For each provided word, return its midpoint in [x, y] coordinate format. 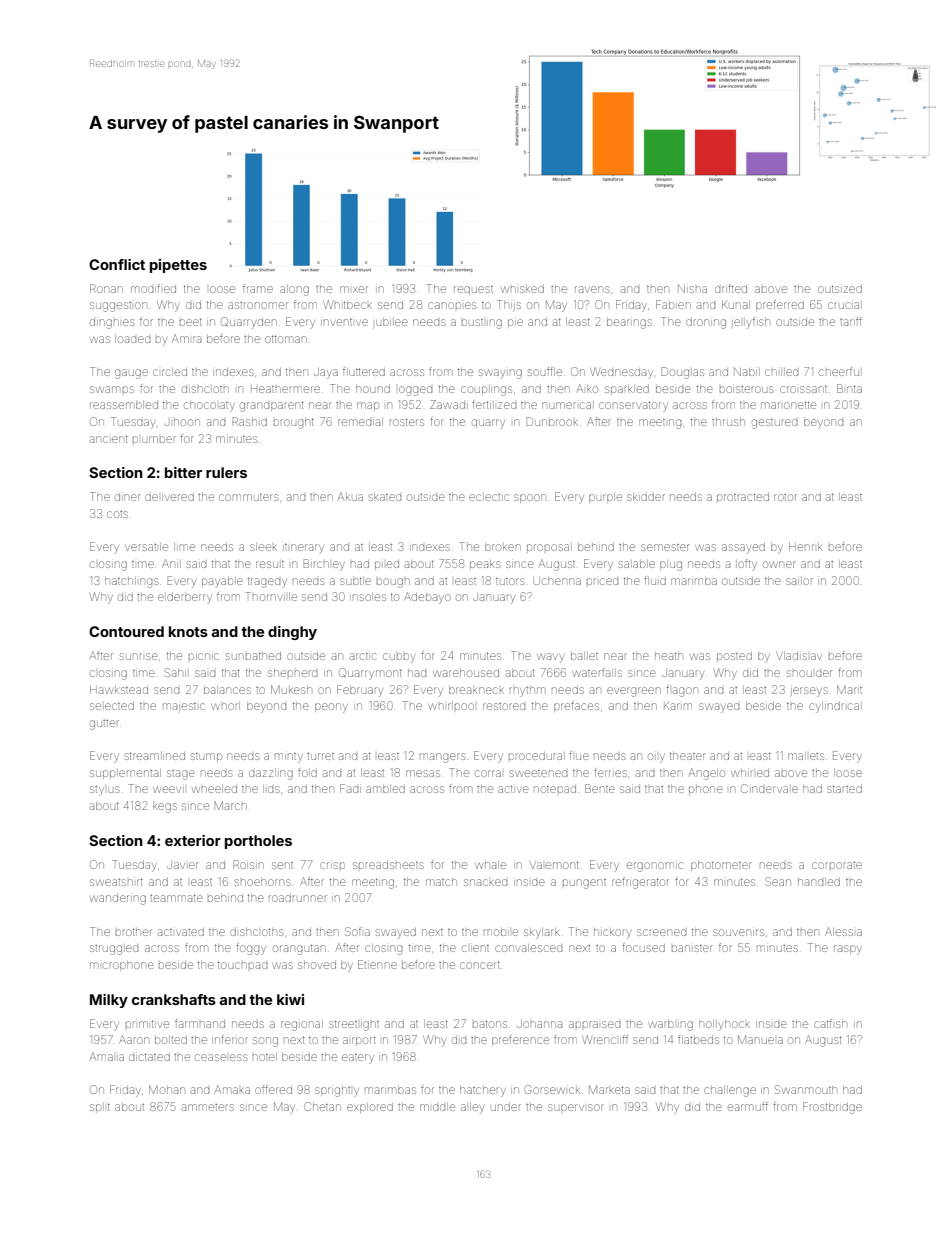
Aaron [134, 1039]
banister [692, 948]
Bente [600, 788]
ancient [109, 439]
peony [331, 708]
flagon [682, 691]
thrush [728, 422]
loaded [132, 339]
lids [271, 789]
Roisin [248, 864]
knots [188, 631]
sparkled [627, 389]
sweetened [538, 773]
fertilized [494, 404]
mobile [501, 932]
